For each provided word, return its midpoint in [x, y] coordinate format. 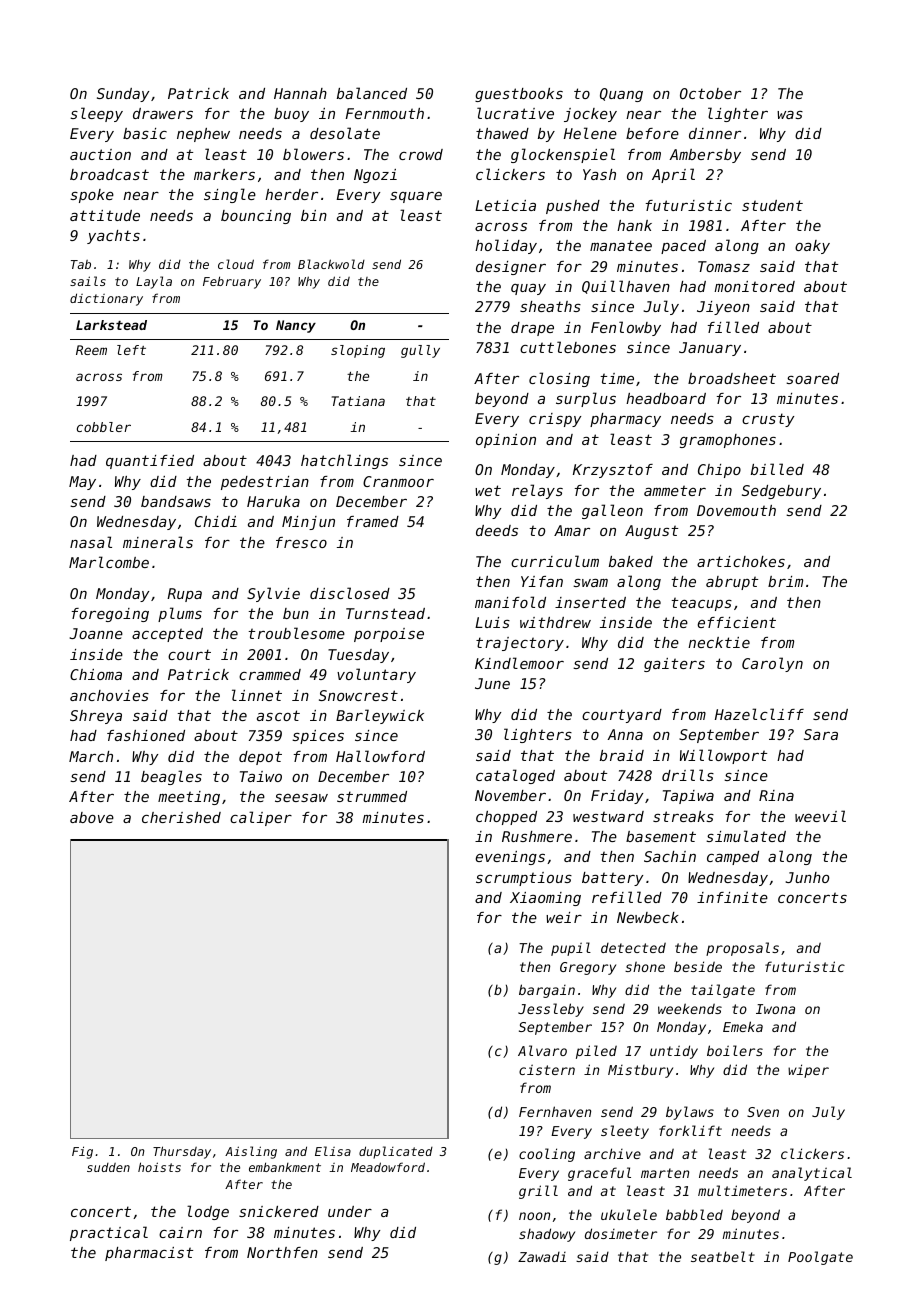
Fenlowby [626, 328]
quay [528, 289]
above [92, 817]
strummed [372, 796]
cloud [236, 264]
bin [314, 215]
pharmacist [149, 1254]
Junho [807, 877]
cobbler [104, 427]
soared [812, 378]
